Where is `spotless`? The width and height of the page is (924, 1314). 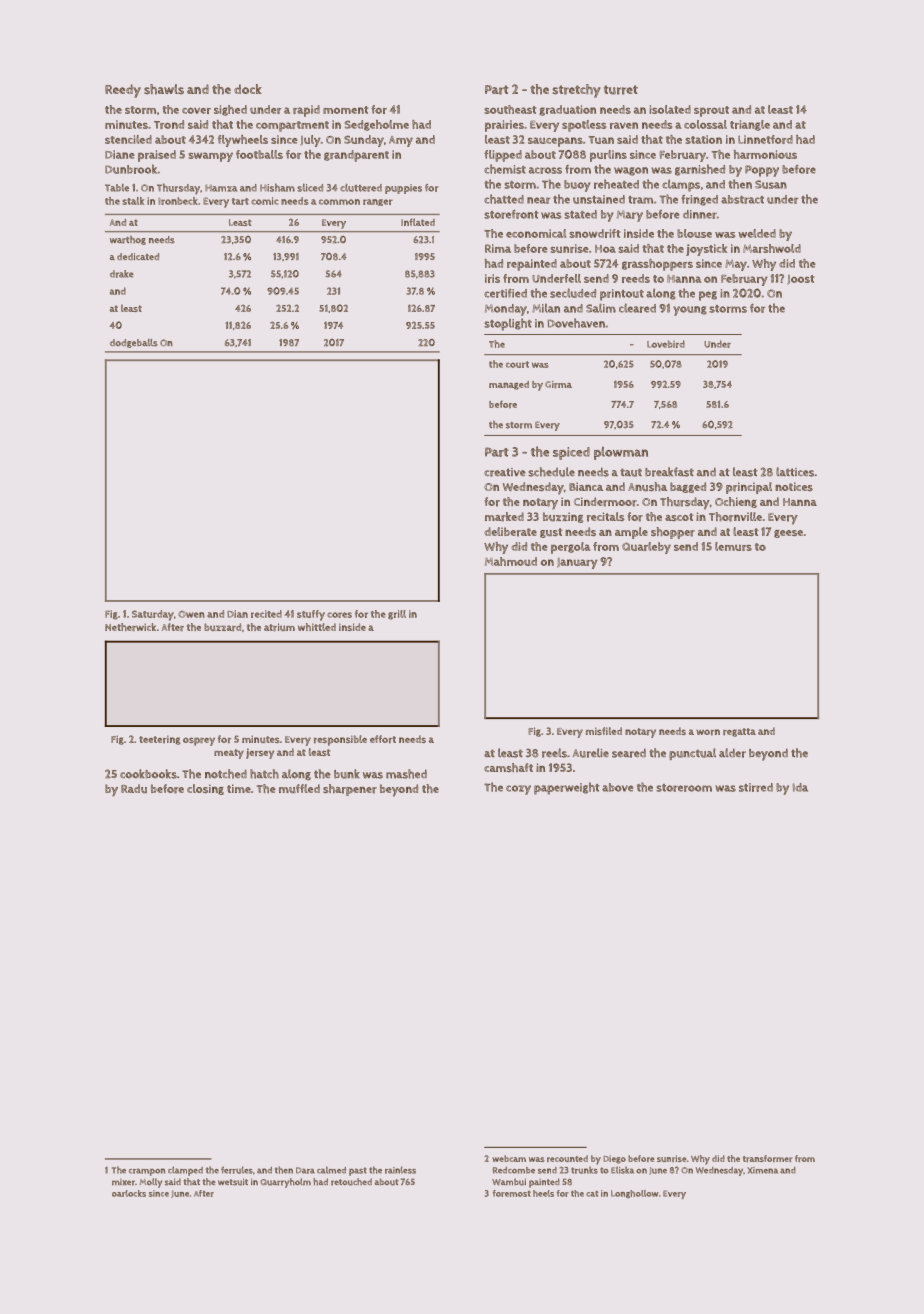 spotless is located at coordinates (584, 126).
